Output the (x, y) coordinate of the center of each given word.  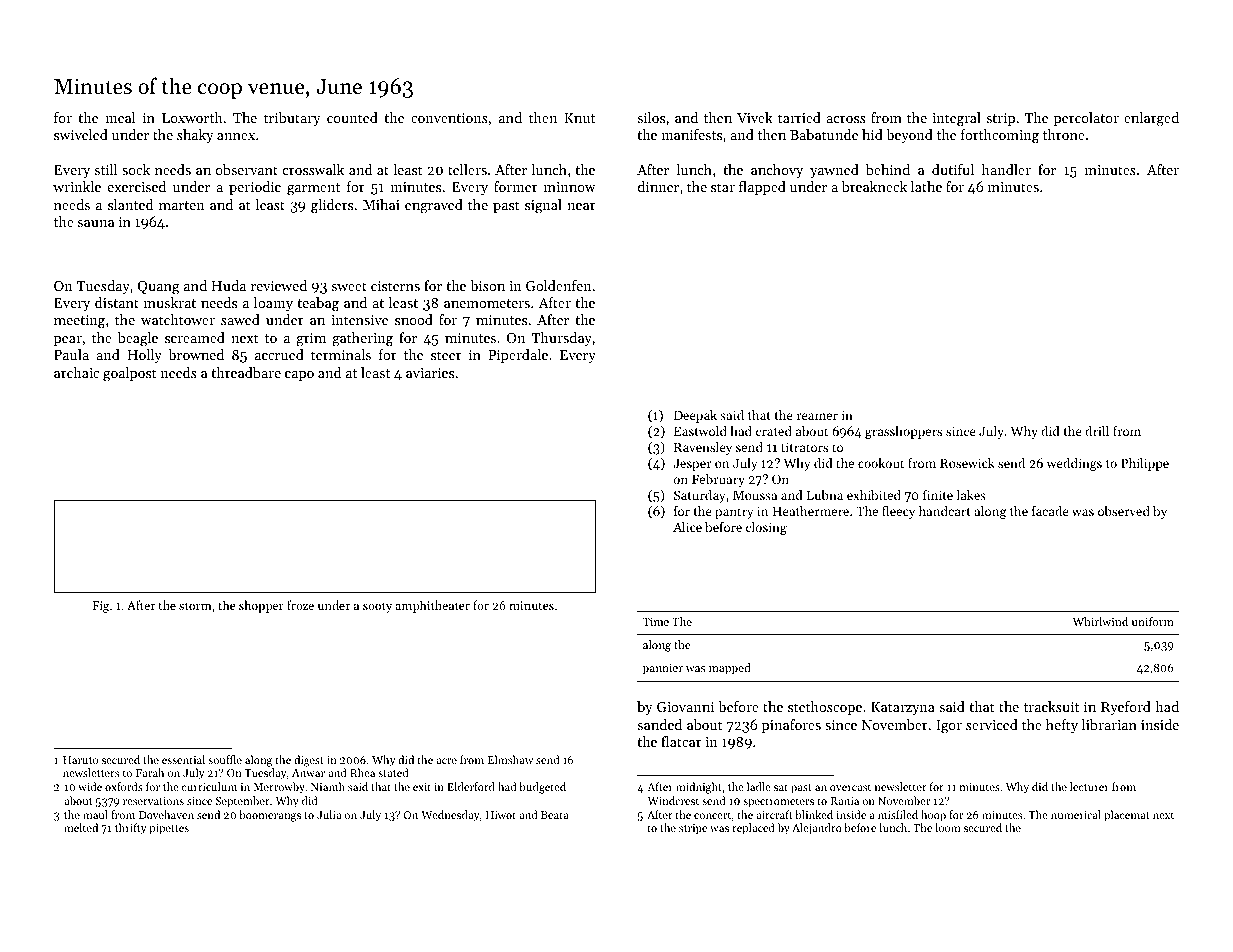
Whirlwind (1100, 621)
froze (300, 605)
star (723, 187)
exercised (137, 186)
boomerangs (270, 816)
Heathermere (810, 511)
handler (1006, 169)
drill (1097, 431)
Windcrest (673, 800)
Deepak (695, 416)
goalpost (130, 374)
